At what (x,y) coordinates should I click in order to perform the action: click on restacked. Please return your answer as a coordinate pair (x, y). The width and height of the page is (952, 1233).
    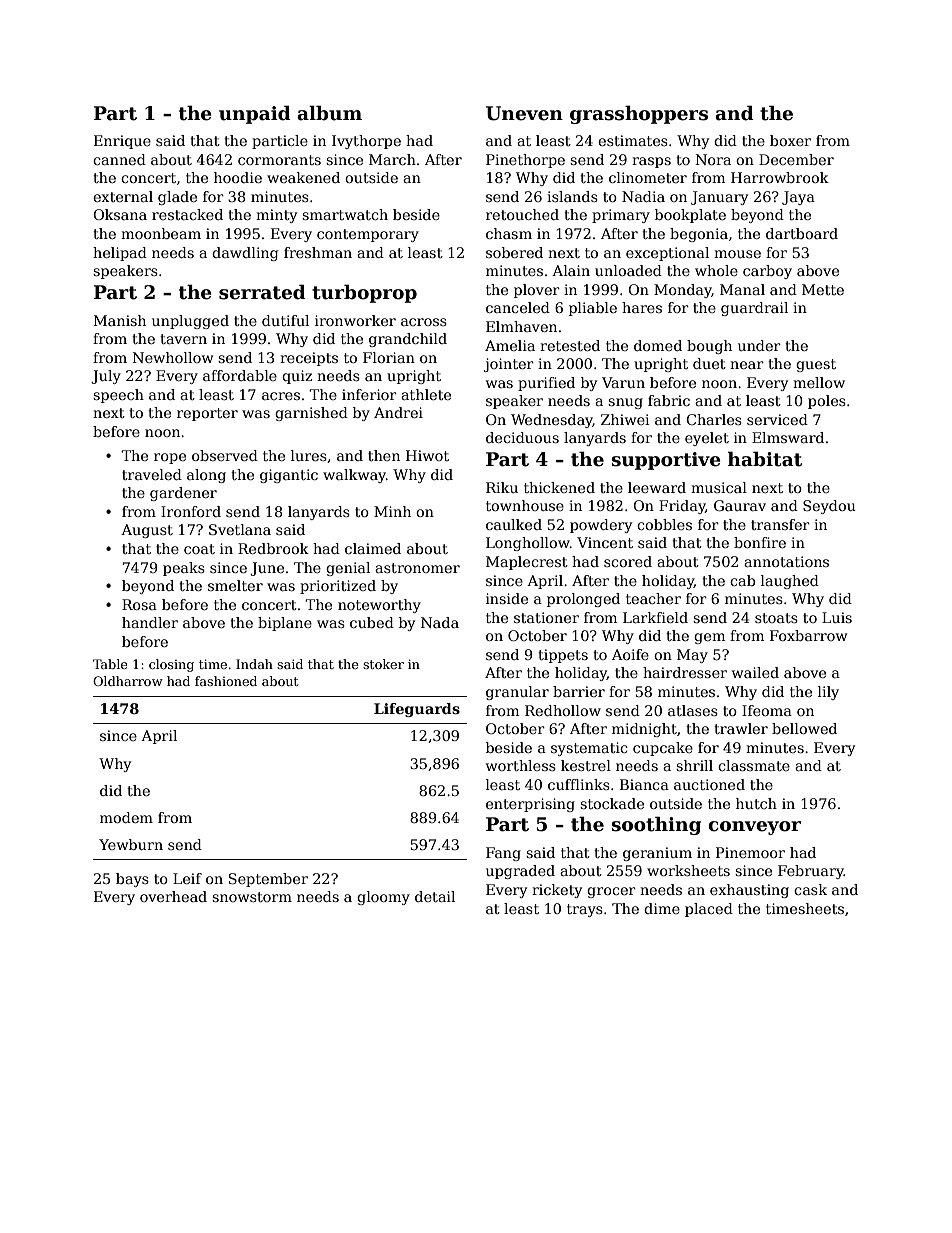
    Looking at the image, I should click on (187, 214).
